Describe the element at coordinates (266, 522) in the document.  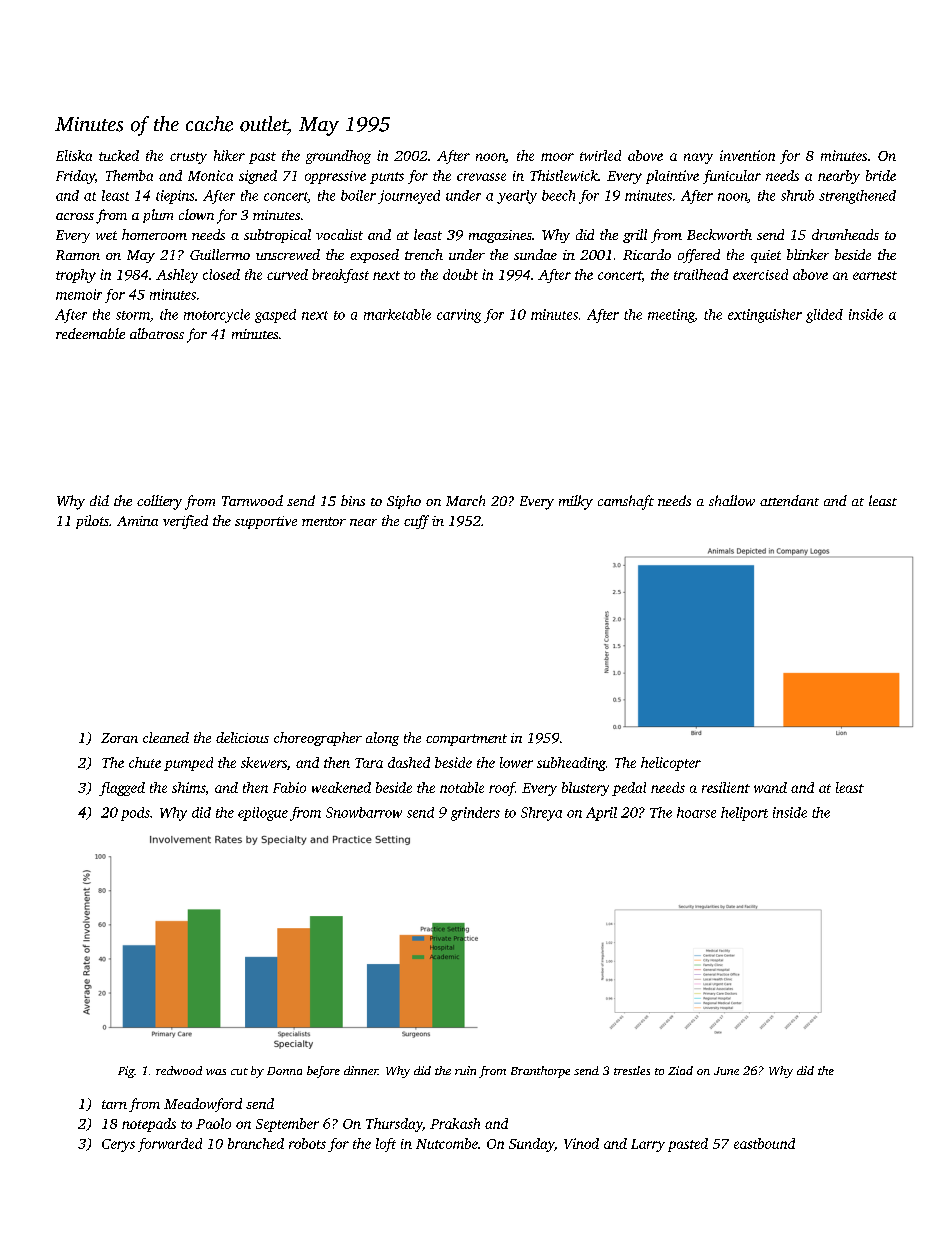
I see `supportive` at that location.
